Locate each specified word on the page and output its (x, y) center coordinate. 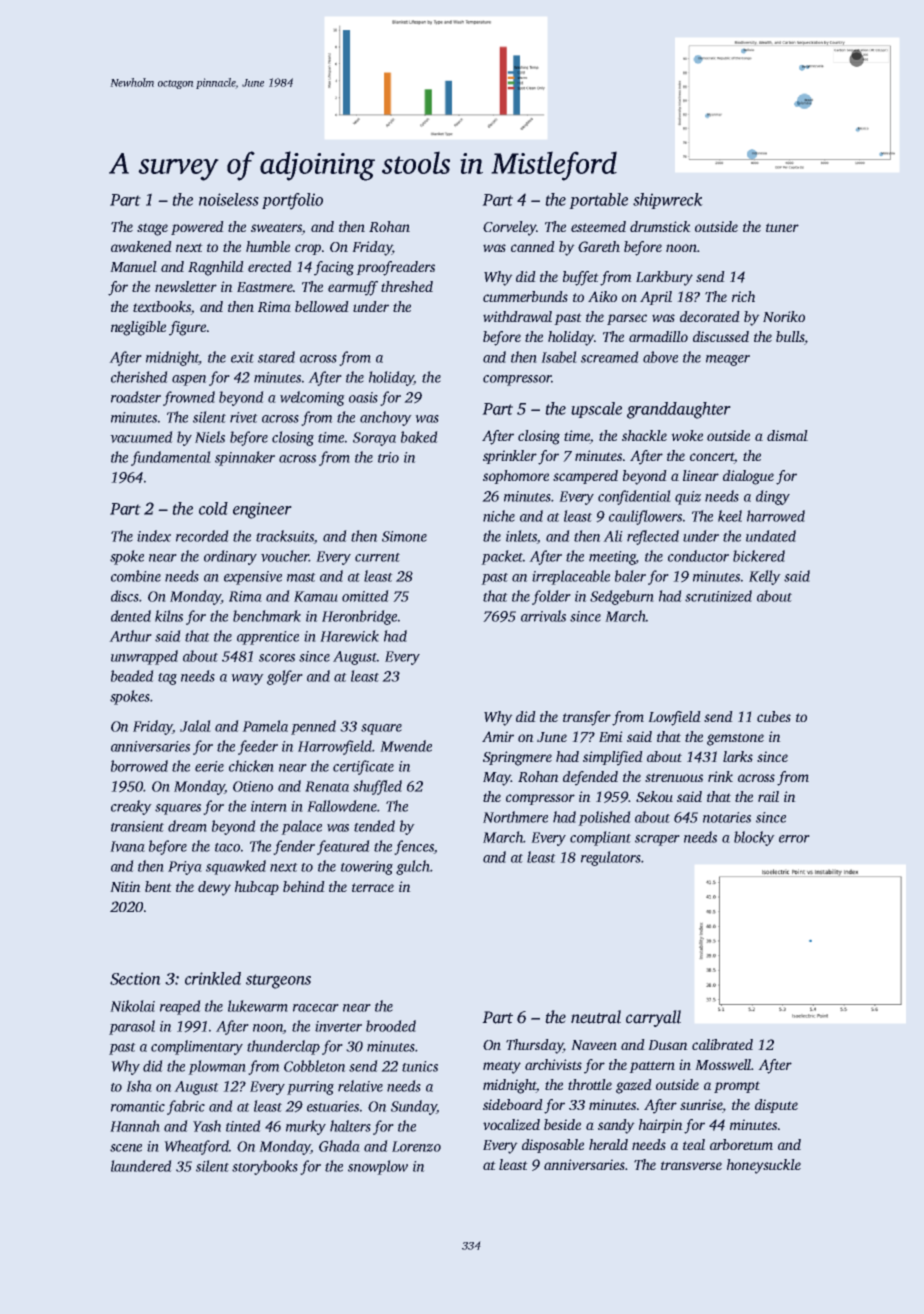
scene (126, 1148)
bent (158, 886)
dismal (787, 435)
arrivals (543, 616)
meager (728, 360)
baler (630, 576)
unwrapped (144, 657)
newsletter (186, 286)
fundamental (171, 458)
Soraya (374, 439)
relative (360, 1086)
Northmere (515, 817)
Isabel (559, 357)
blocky (754, 838)
